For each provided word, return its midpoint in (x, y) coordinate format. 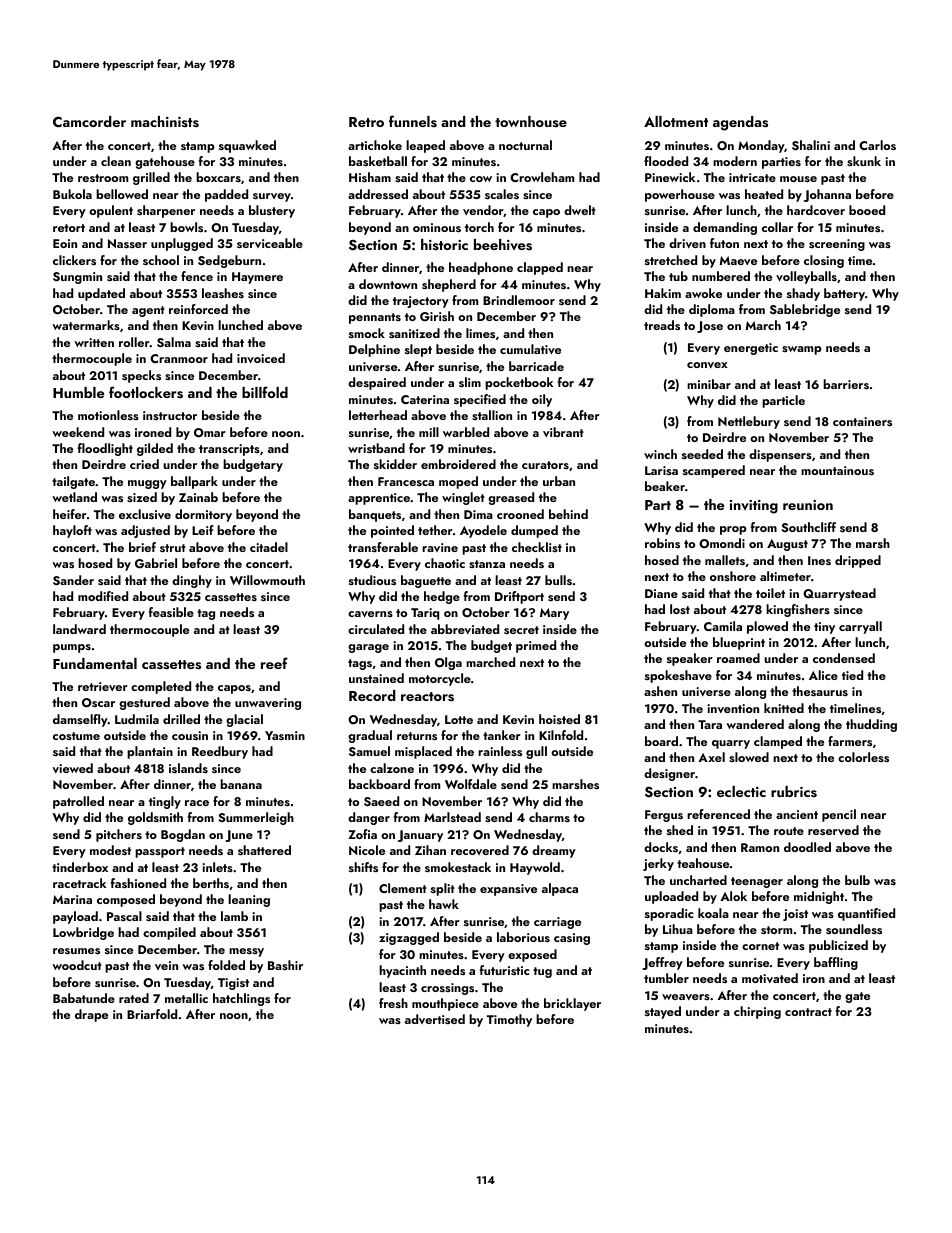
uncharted (698, 880)
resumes (76, 951)
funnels (413, 121)
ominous (437, 227)
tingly (165, 802)
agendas (740, 123)
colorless (863, 757)
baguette (426, 581)
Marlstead (452, 817)
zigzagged (409, 938)
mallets (725, 560)
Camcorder (89, 121)
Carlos (877, 145)
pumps (72, 648)
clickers (74, 260)
